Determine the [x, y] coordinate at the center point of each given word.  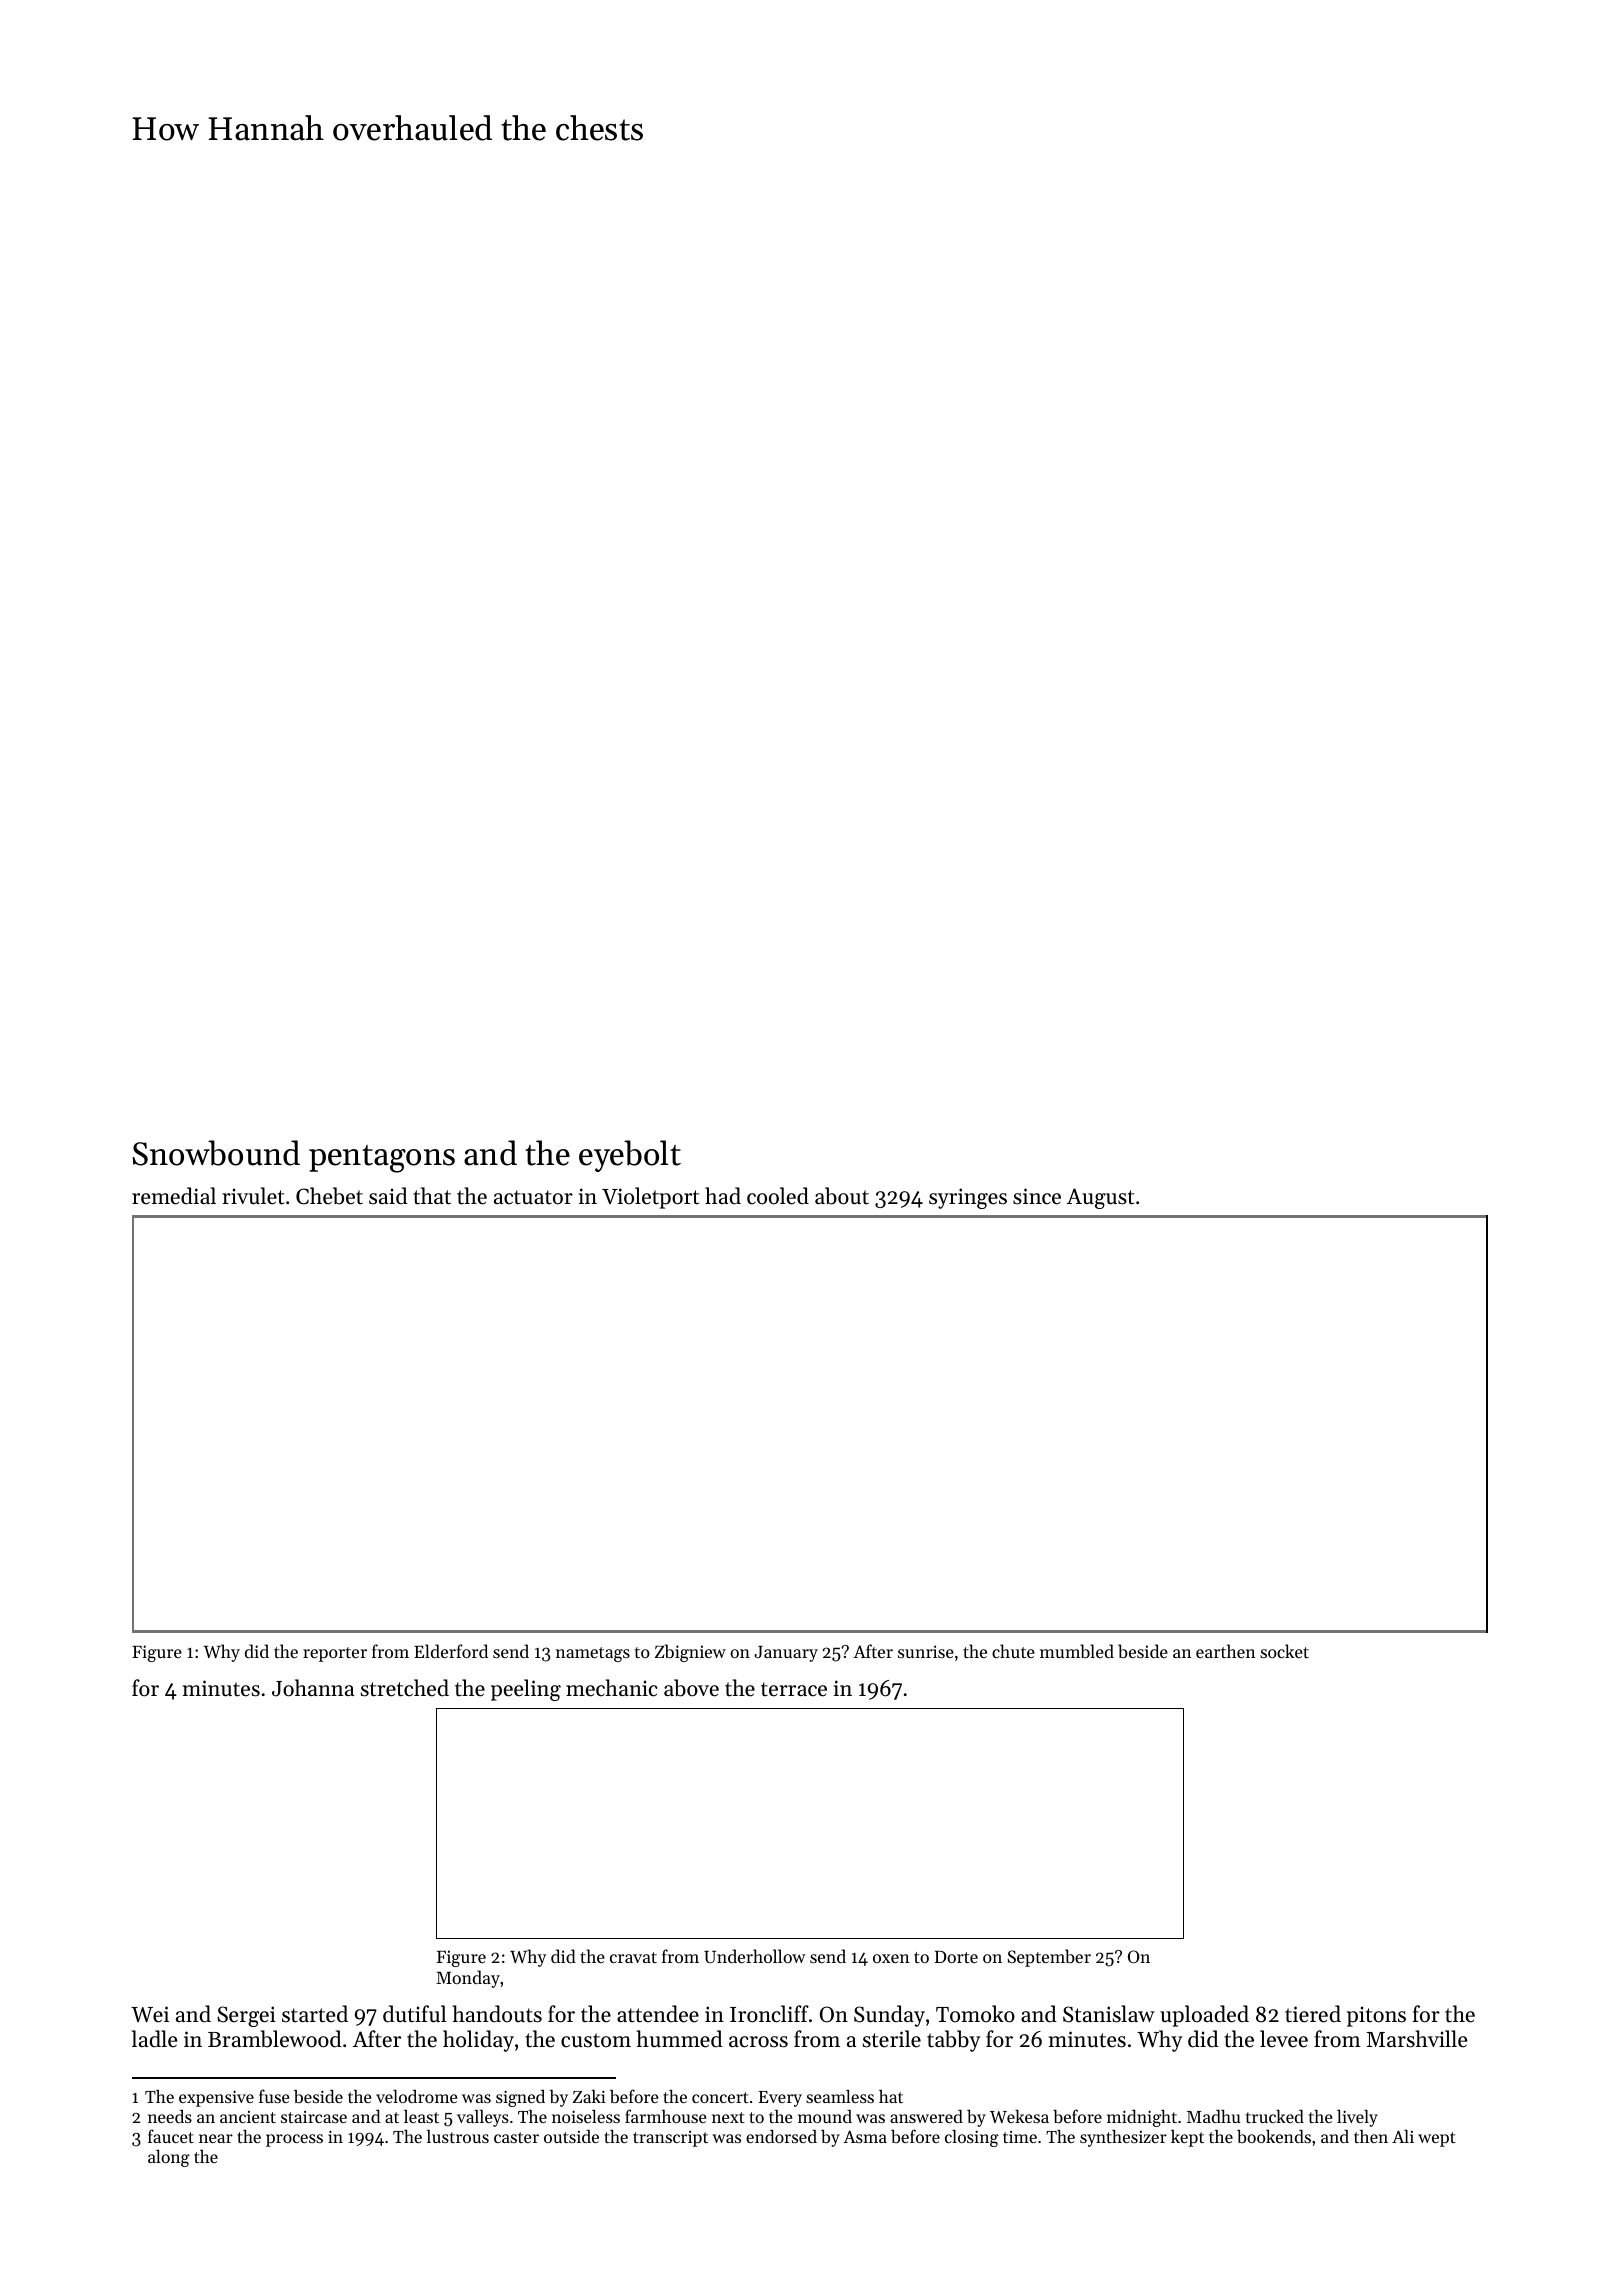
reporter [335, 1654]
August [1100, 1198]
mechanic [611, 1688]
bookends [1274, 2136]
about [842, 1196]
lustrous [458, 2136]
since [1037, 1196]
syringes [968, 1198]
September [1049, 1958]
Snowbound [216, 1153]
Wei [150, 2014]
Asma [865, 2136]
